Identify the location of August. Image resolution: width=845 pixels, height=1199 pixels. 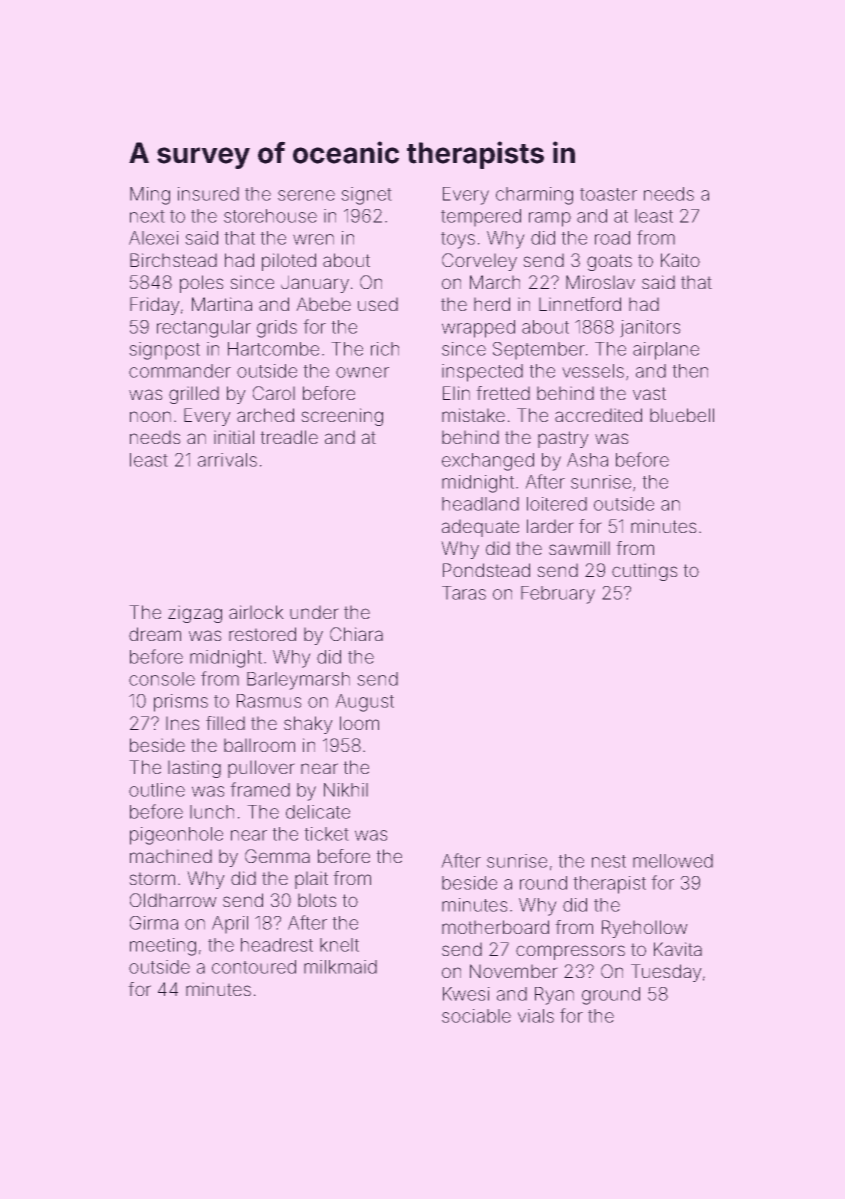
(364, 703).
